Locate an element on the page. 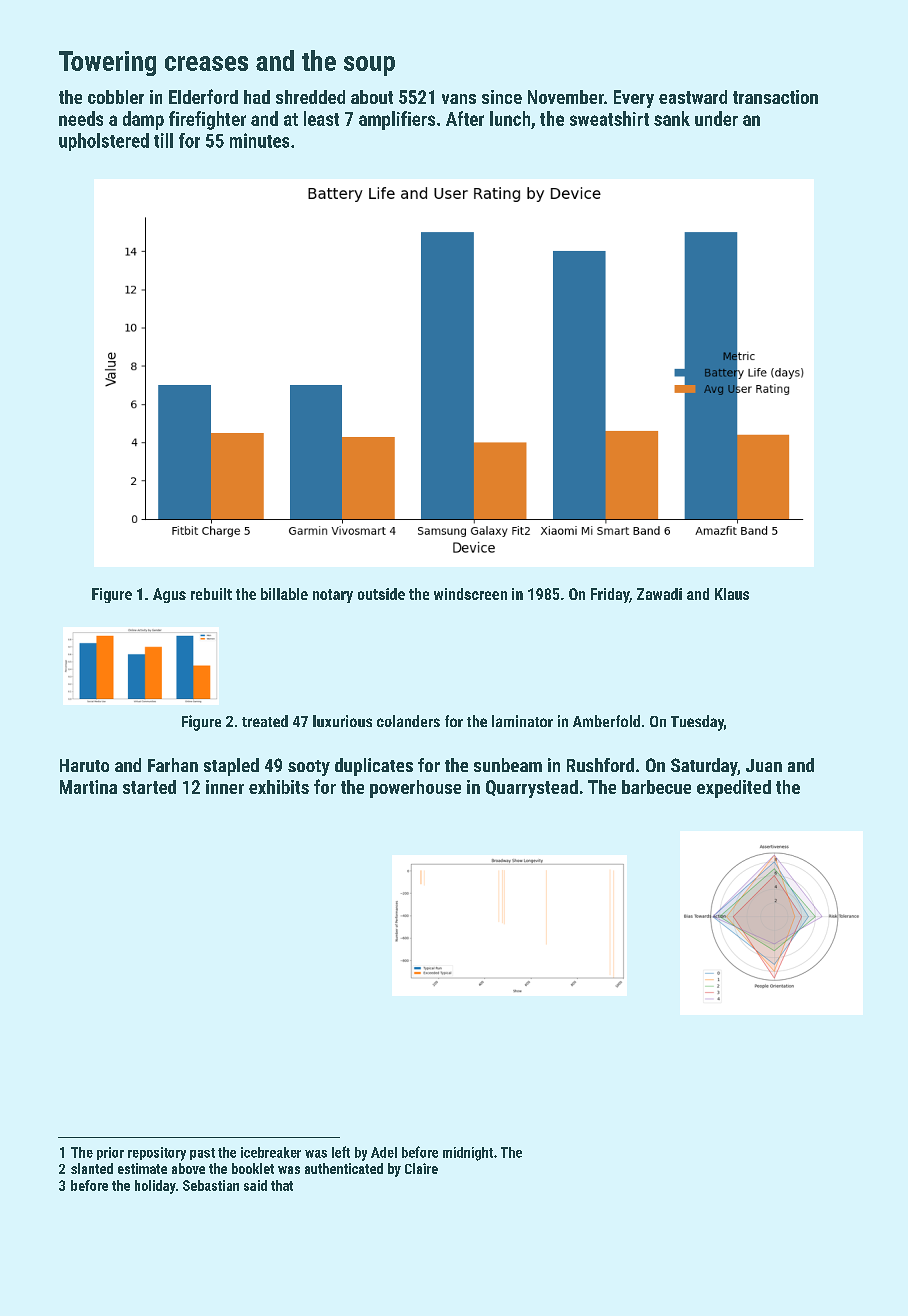  under is located at coordinates (716, 118).
